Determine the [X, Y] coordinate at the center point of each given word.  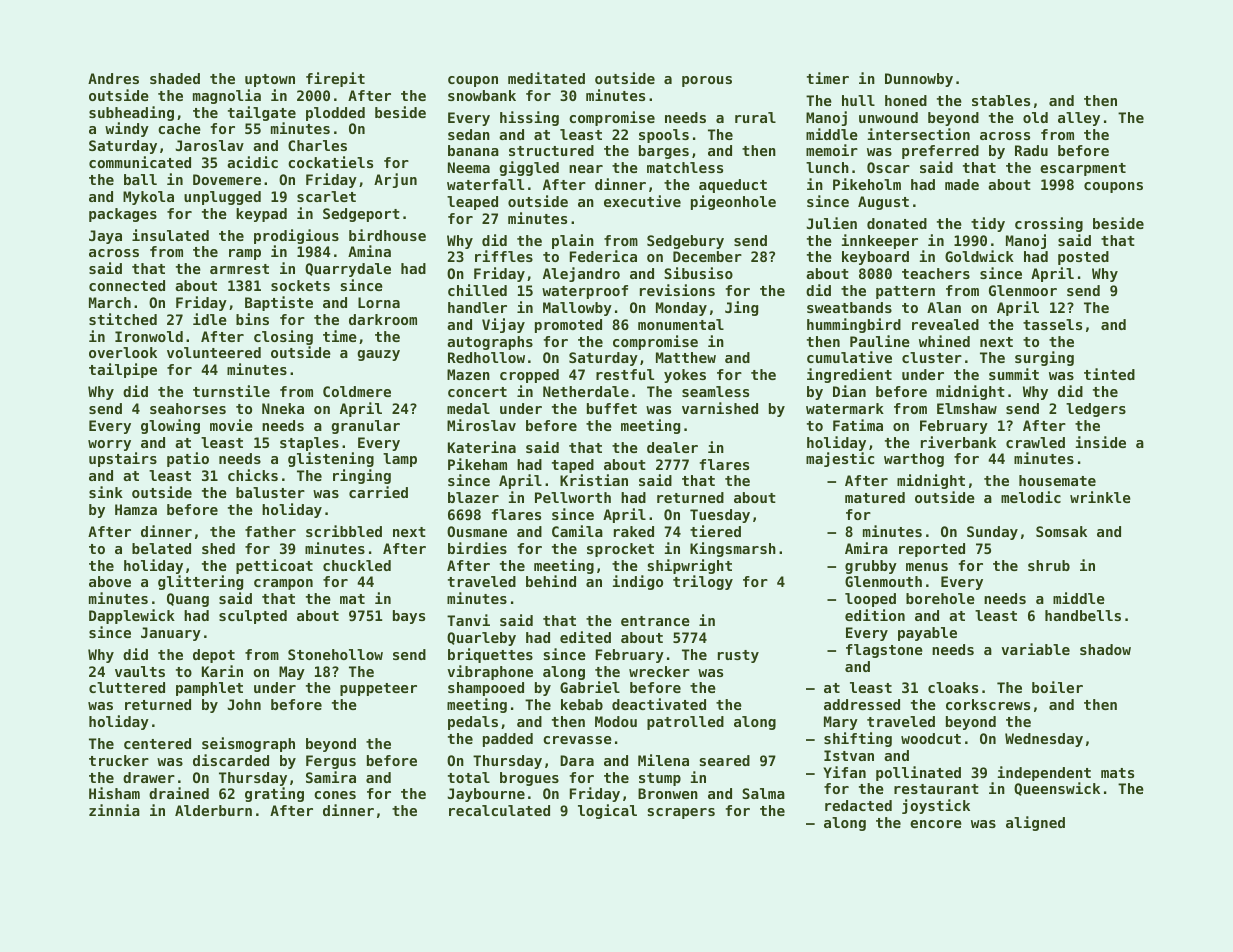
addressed [862, 704]
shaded [175, 78]
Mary [841, 723]
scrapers [681, 813]
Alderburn [213, 810]
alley [1079, 119]
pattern [905, 292]
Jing [741, 308]
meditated [546, 78]
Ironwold [149, 336]
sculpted [253, 617]
